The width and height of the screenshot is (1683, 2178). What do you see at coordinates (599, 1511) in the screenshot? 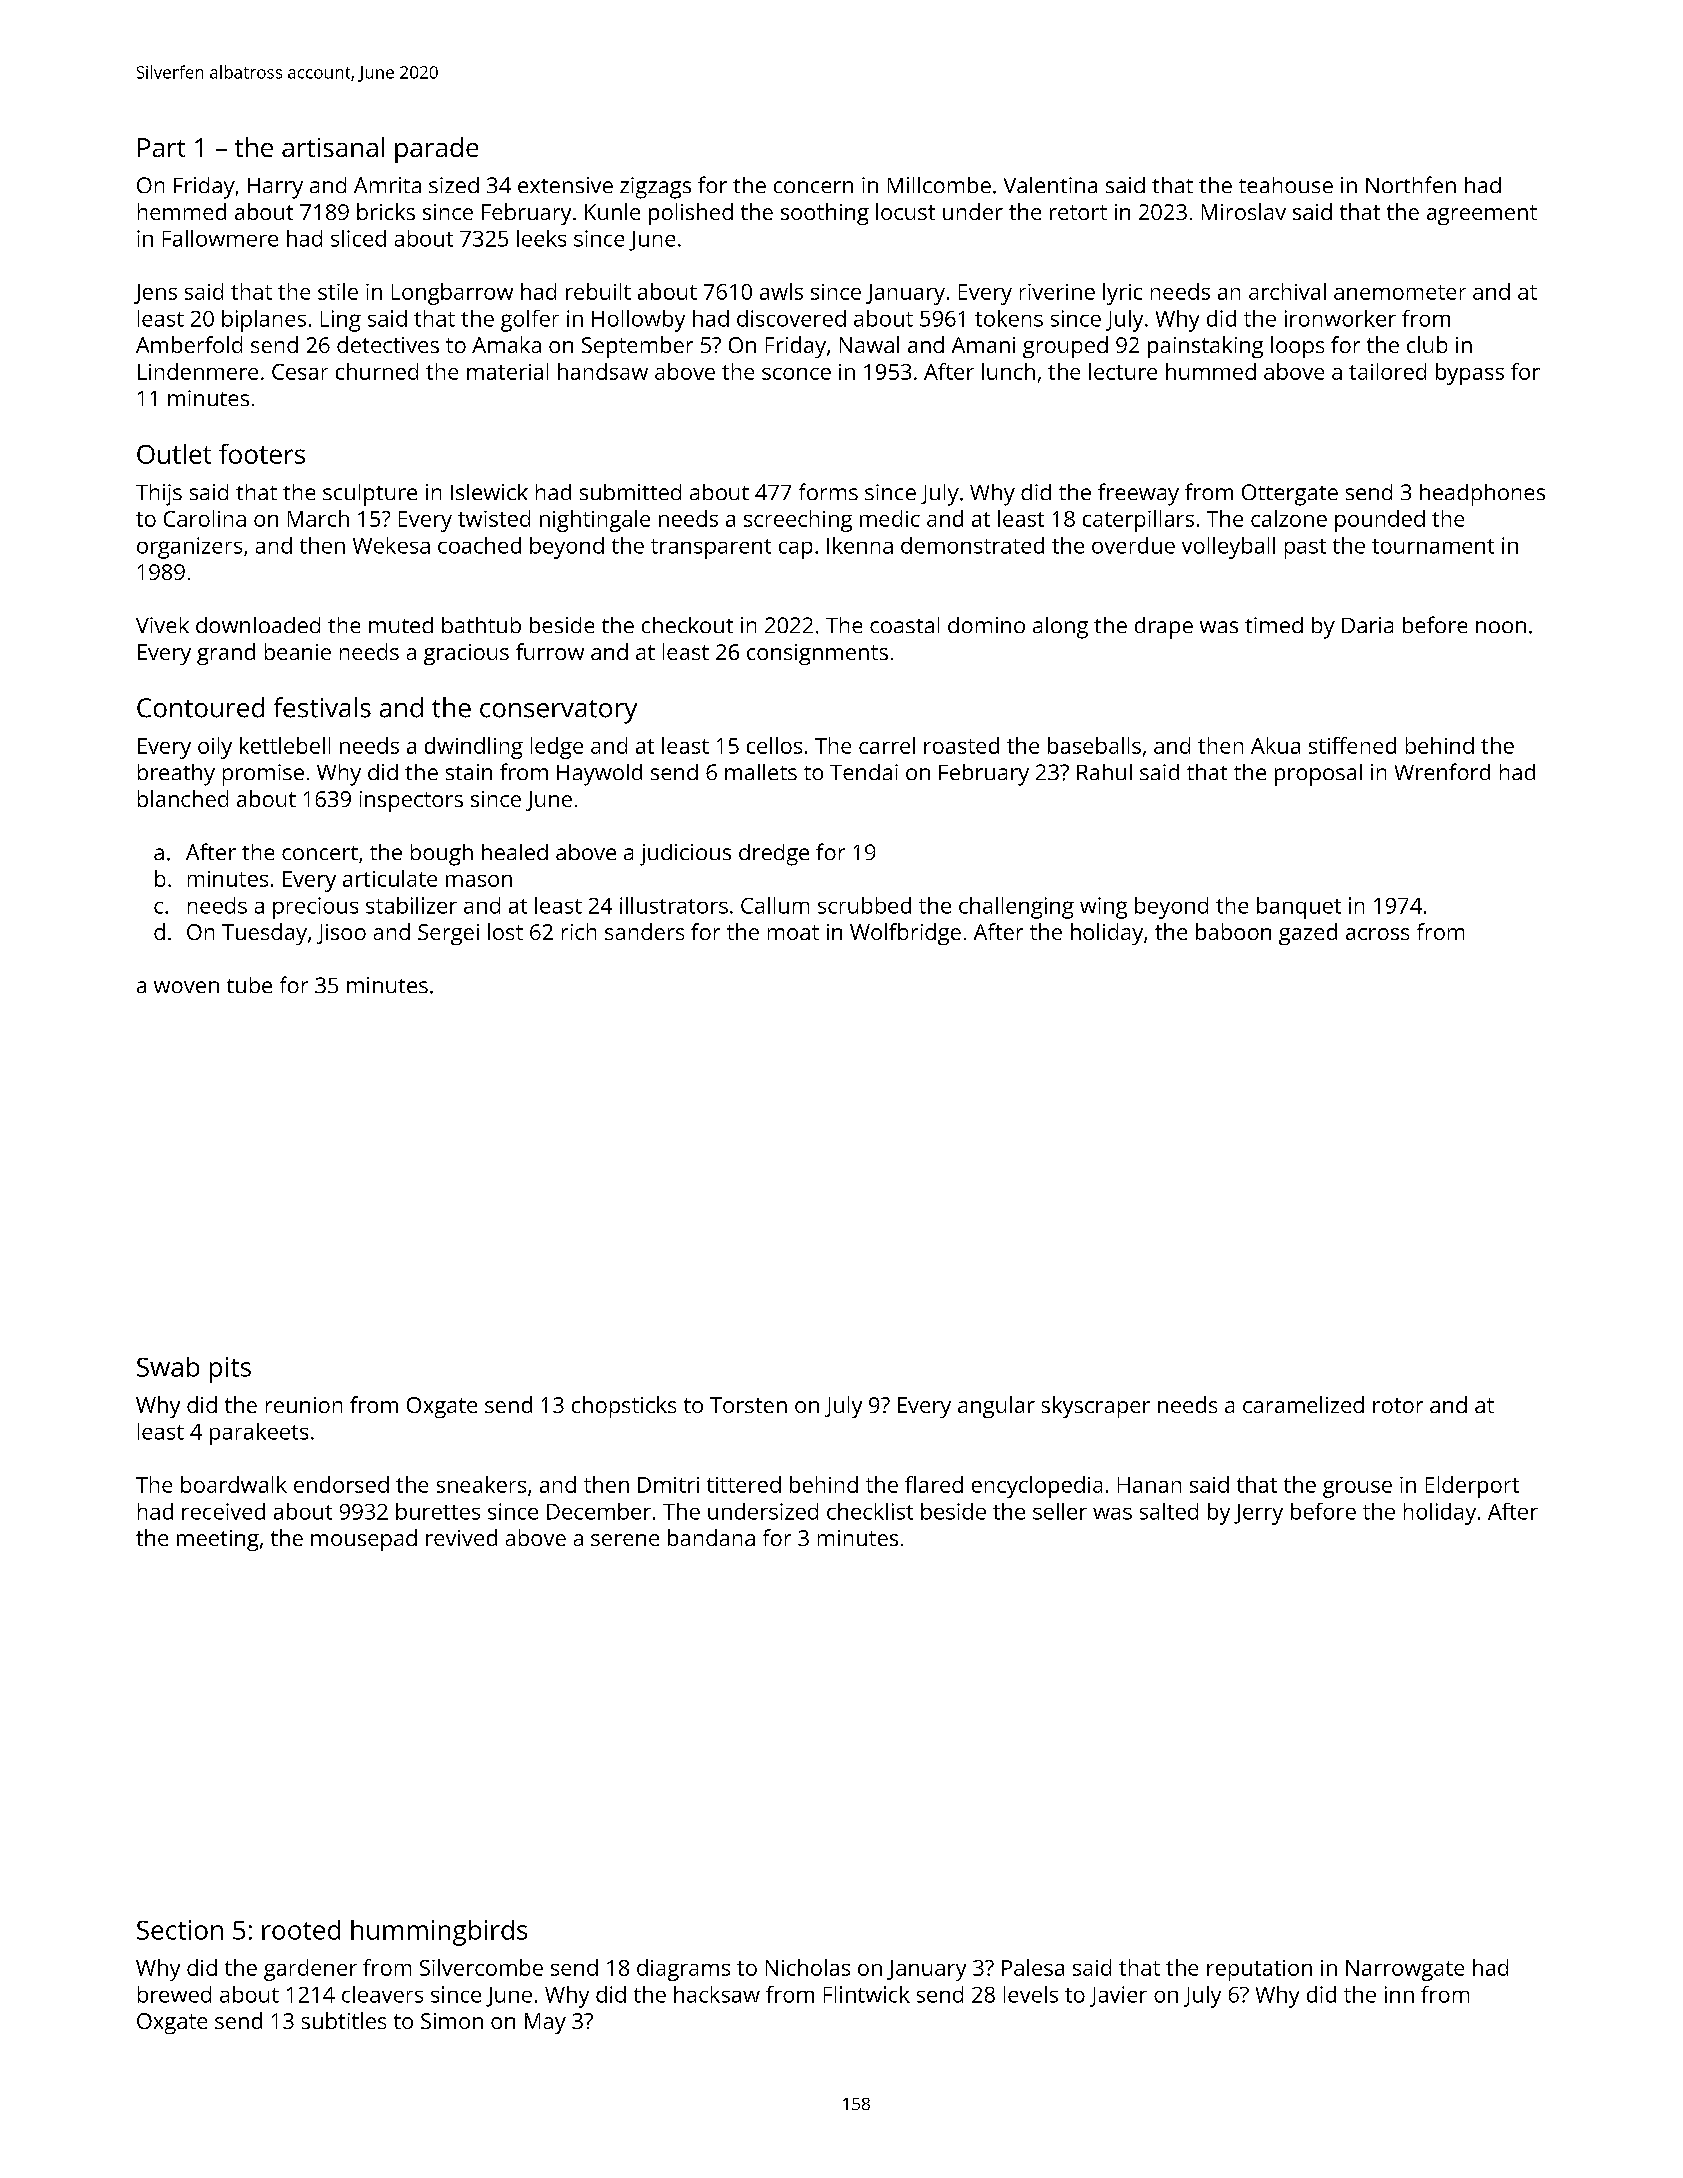
I see `December` at bounding box center [599, 1511].
